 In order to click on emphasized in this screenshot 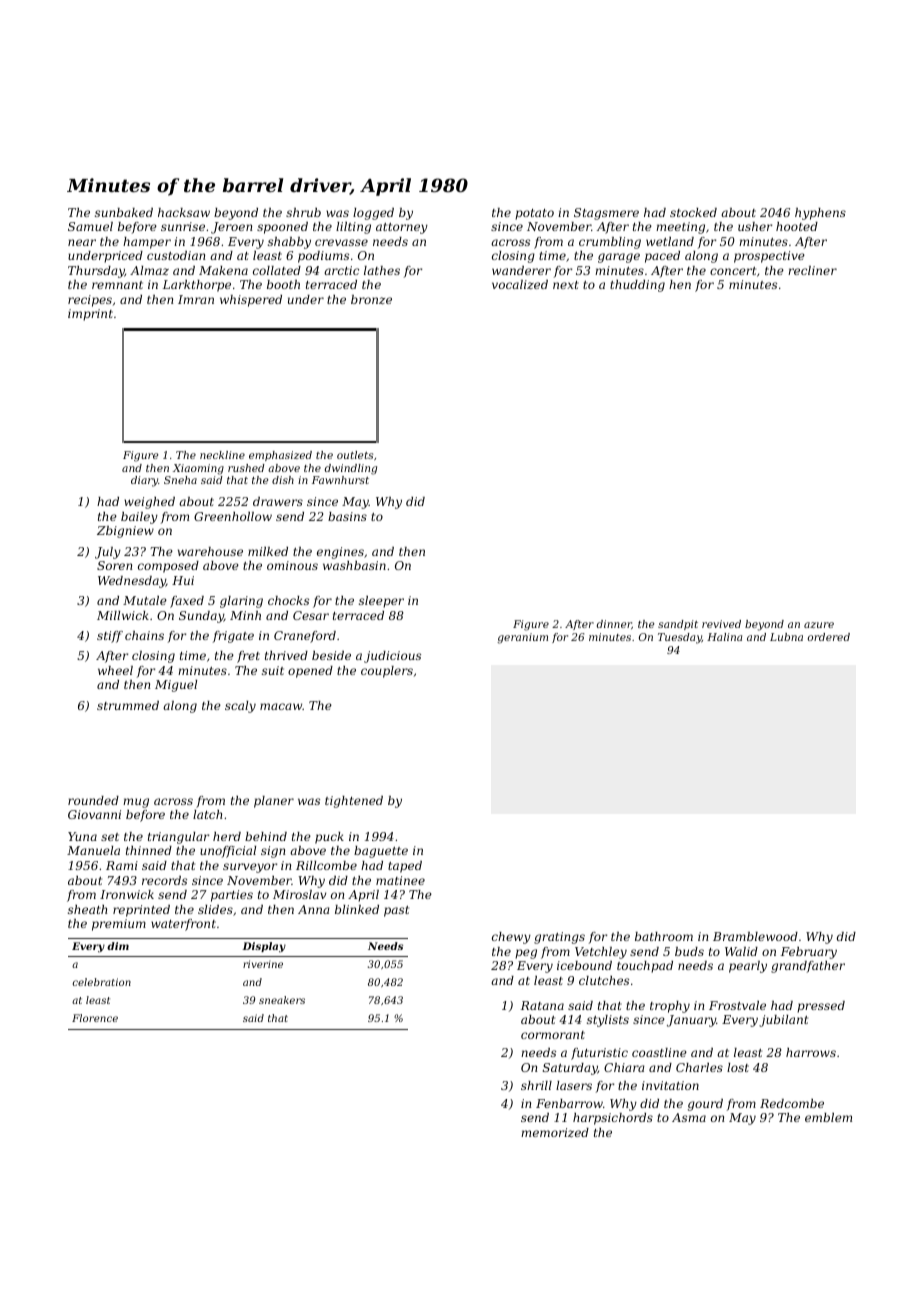, I will do `click(280, 456)`.
